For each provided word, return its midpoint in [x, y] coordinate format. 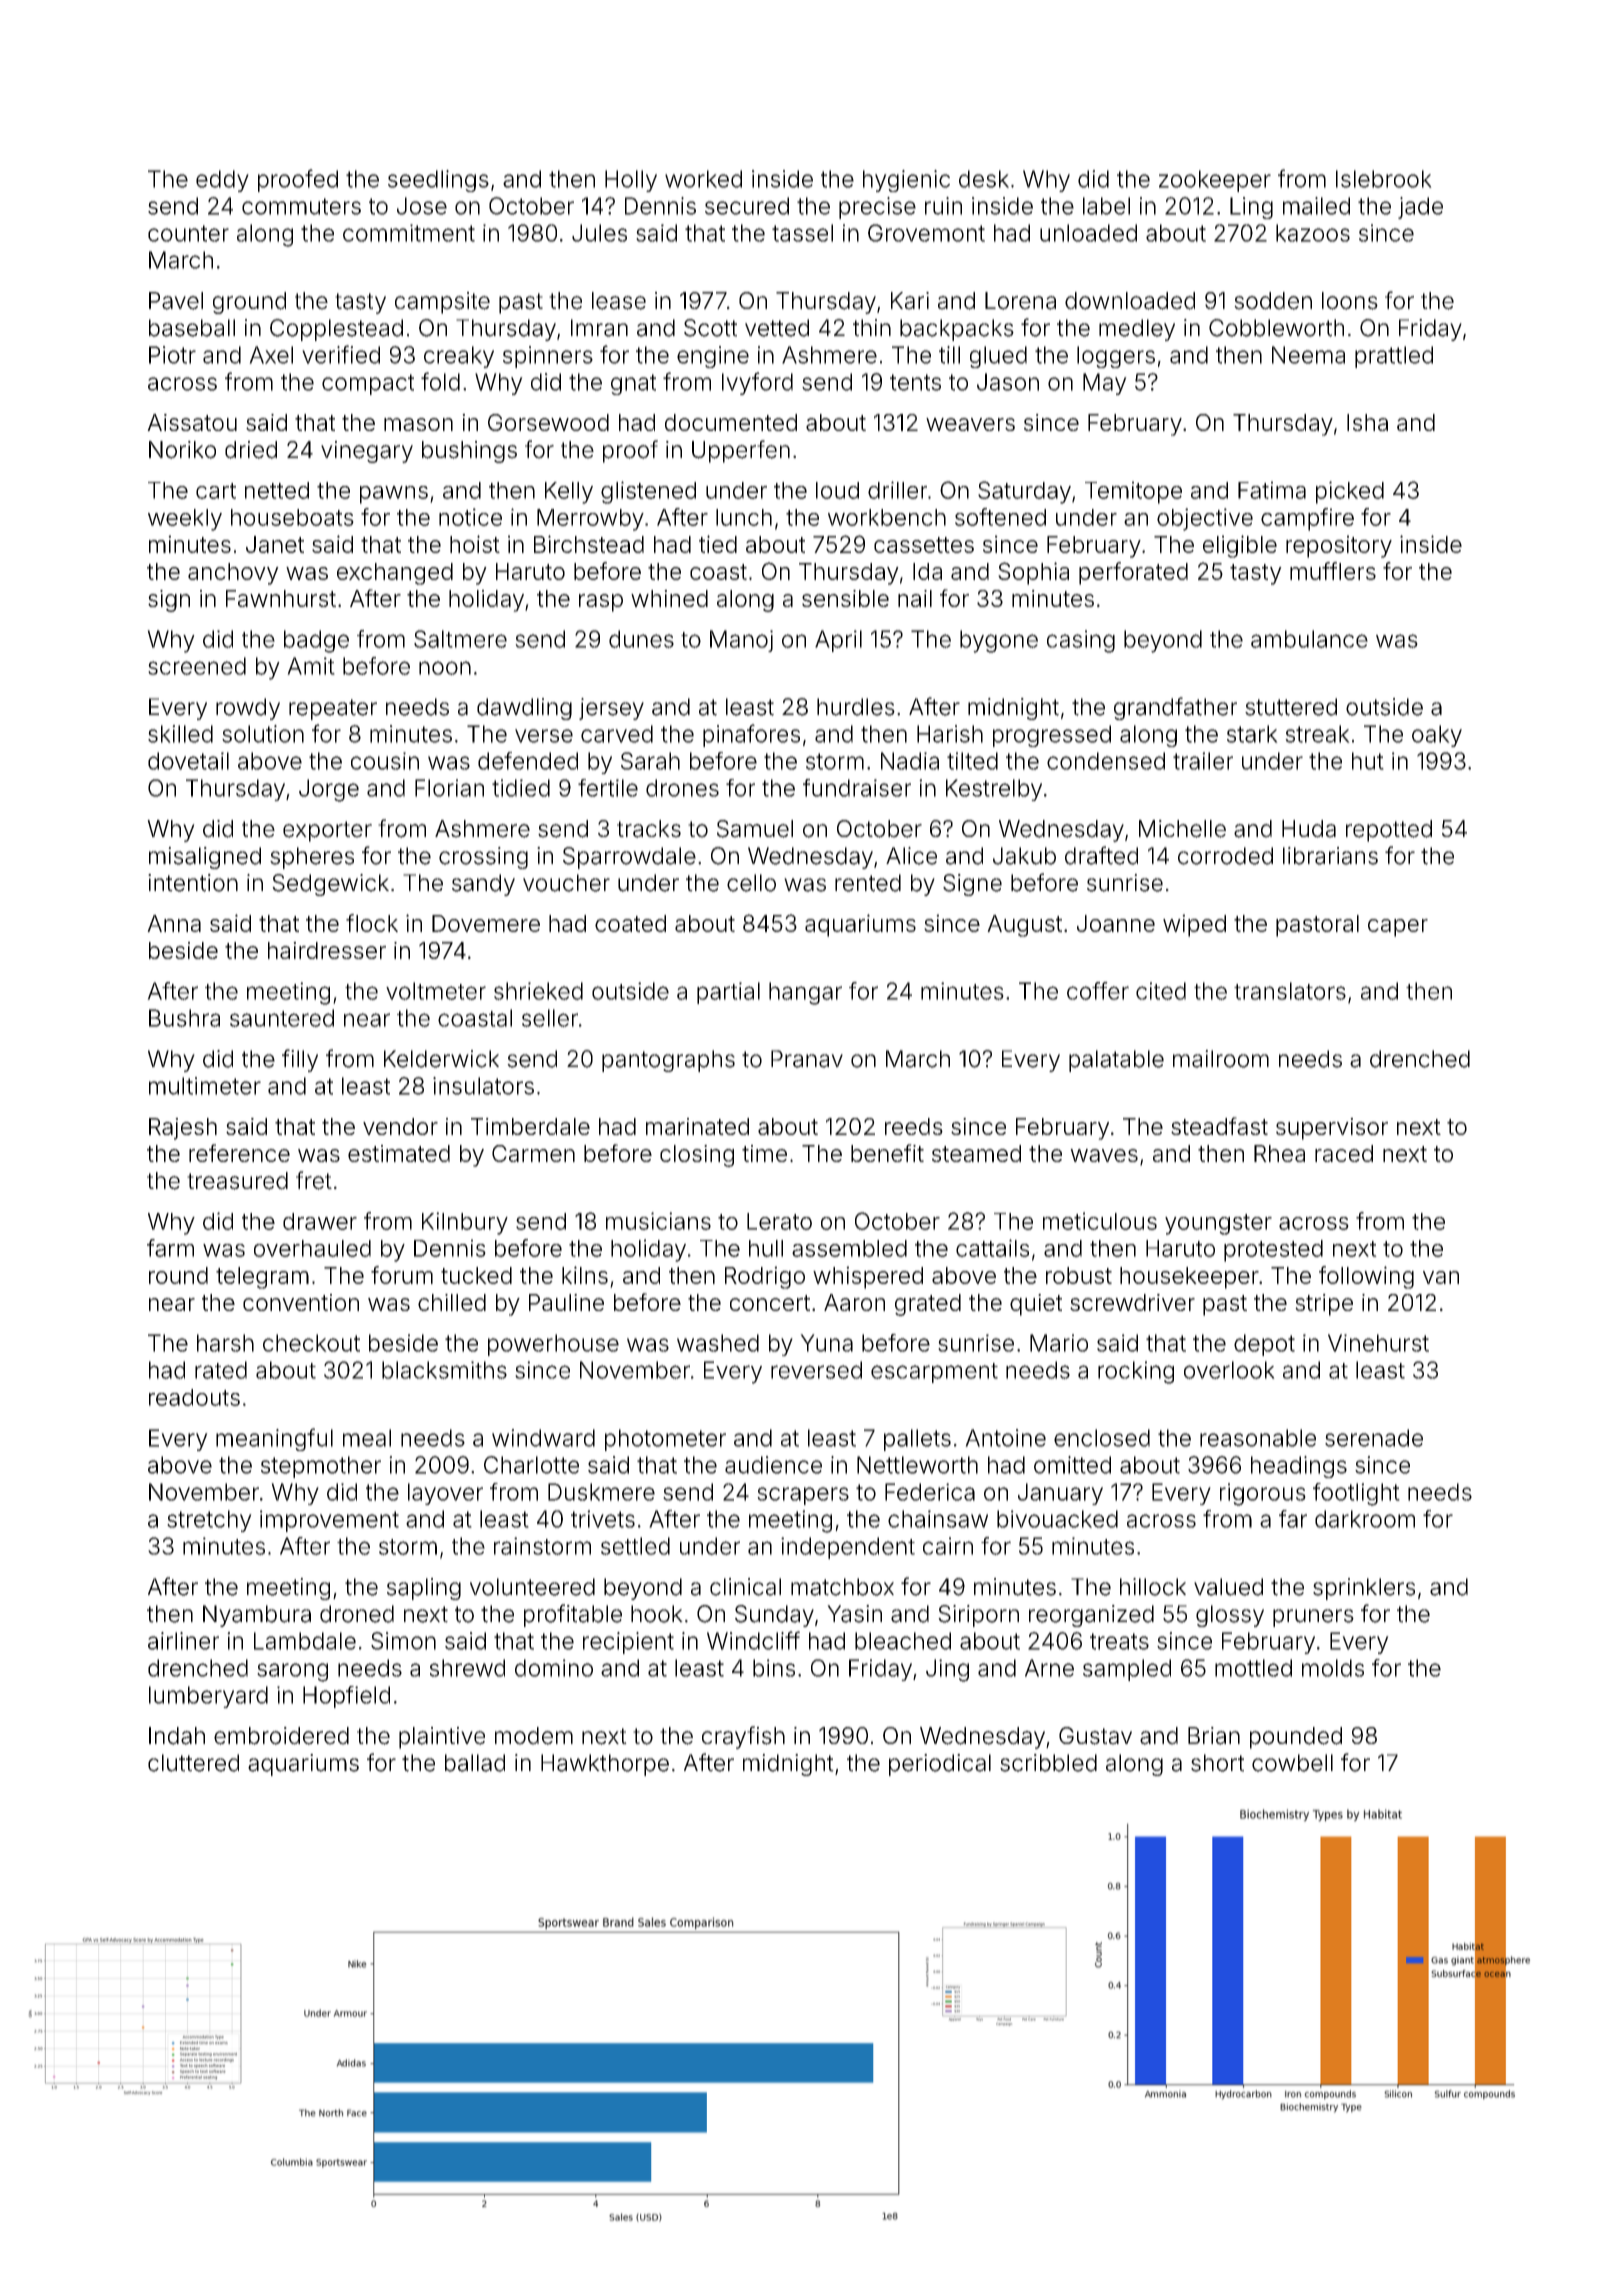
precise [877, 208]
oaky [1437, 736]
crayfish [743, 1737]
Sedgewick [330, 885]
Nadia [910, 761]
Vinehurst [1378, 1343]
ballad [475, 1763]
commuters [301, 206]
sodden [1273, 301]
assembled [849, 1248]
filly [300, 1060]
